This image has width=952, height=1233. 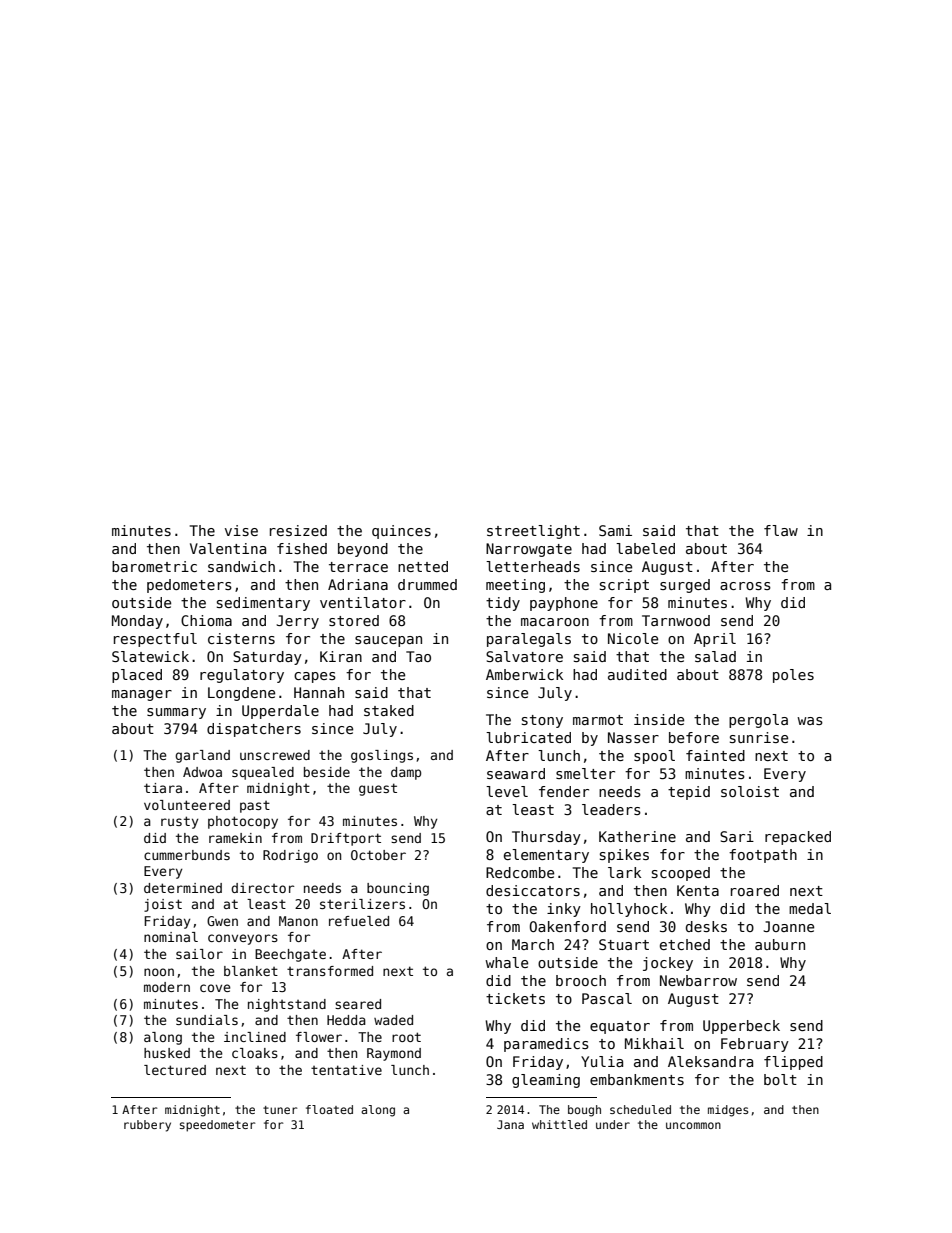 I want to click on lark, so click(x=624, y=872).
